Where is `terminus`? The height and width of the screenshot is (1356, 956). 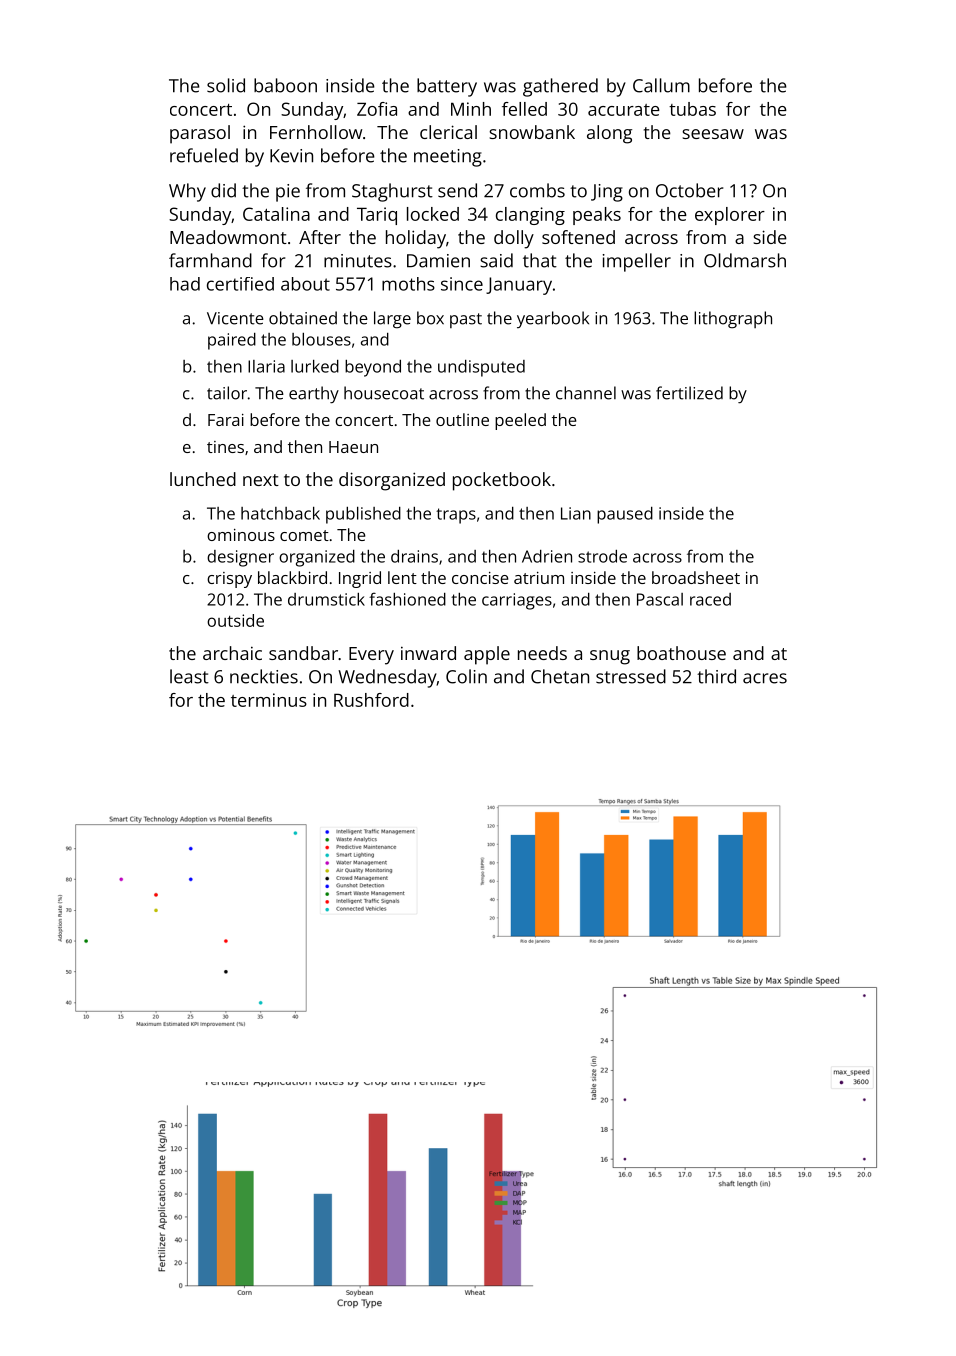 terminus is located at coordinates (269, 700).
